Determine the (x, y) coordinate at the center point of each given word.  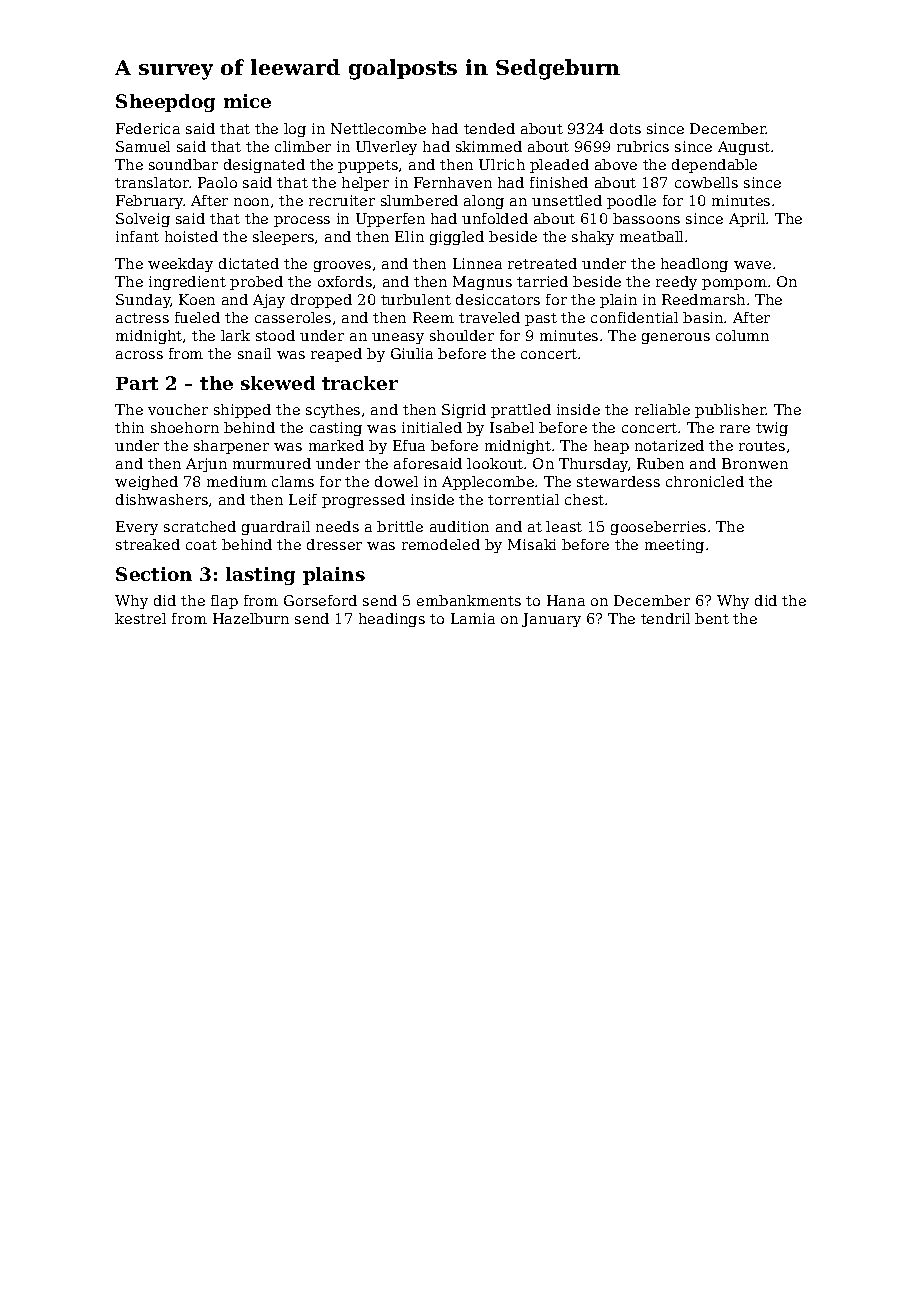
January (551, 620)
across (139, 355)
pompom (734, 284)
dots (625, 128)
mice (247, 101)
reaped (336, 355)
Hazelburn (251, 618)
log (295, 130)
